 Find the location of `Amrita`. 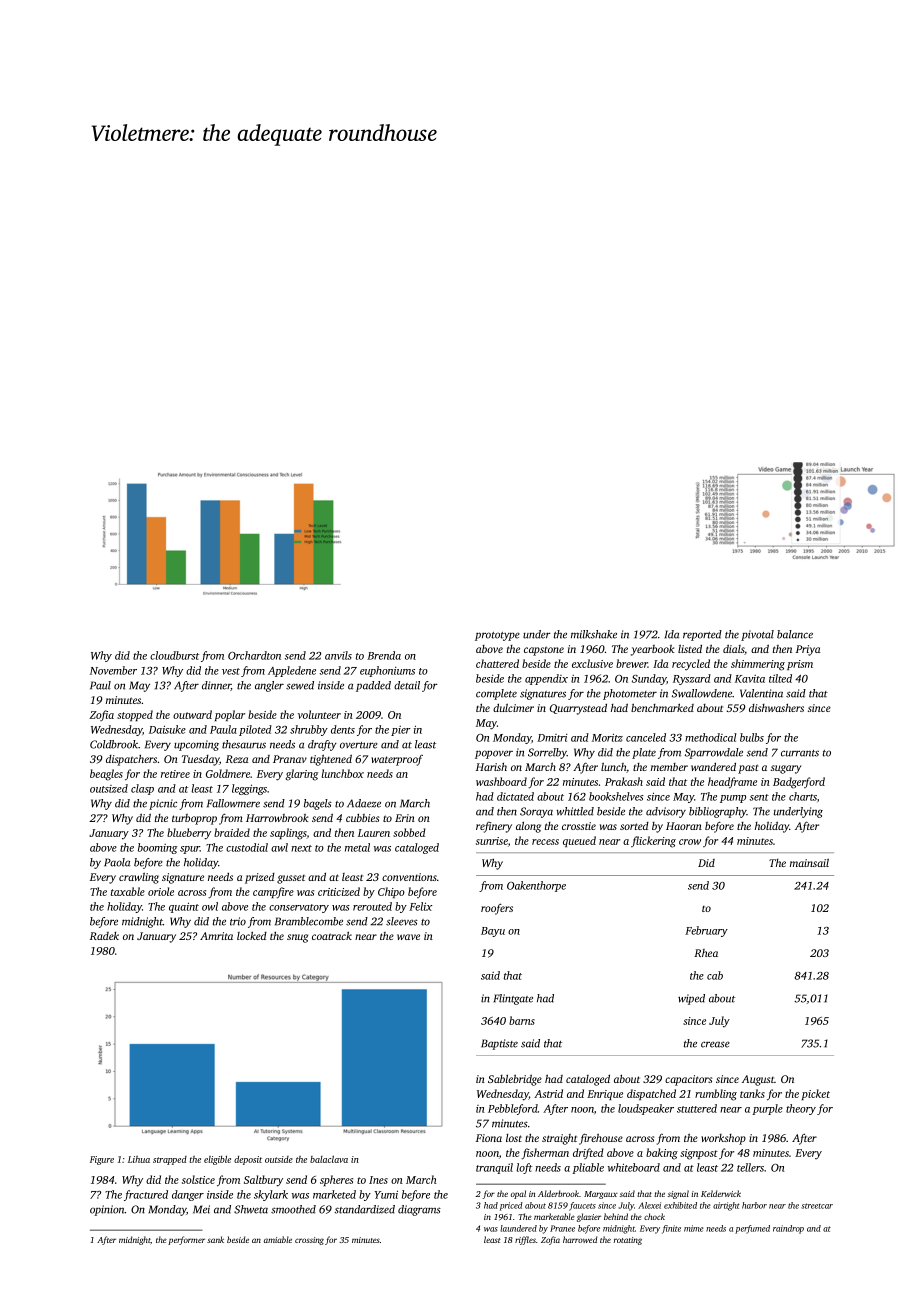

Amrita is located at coordinates (216, 936).
